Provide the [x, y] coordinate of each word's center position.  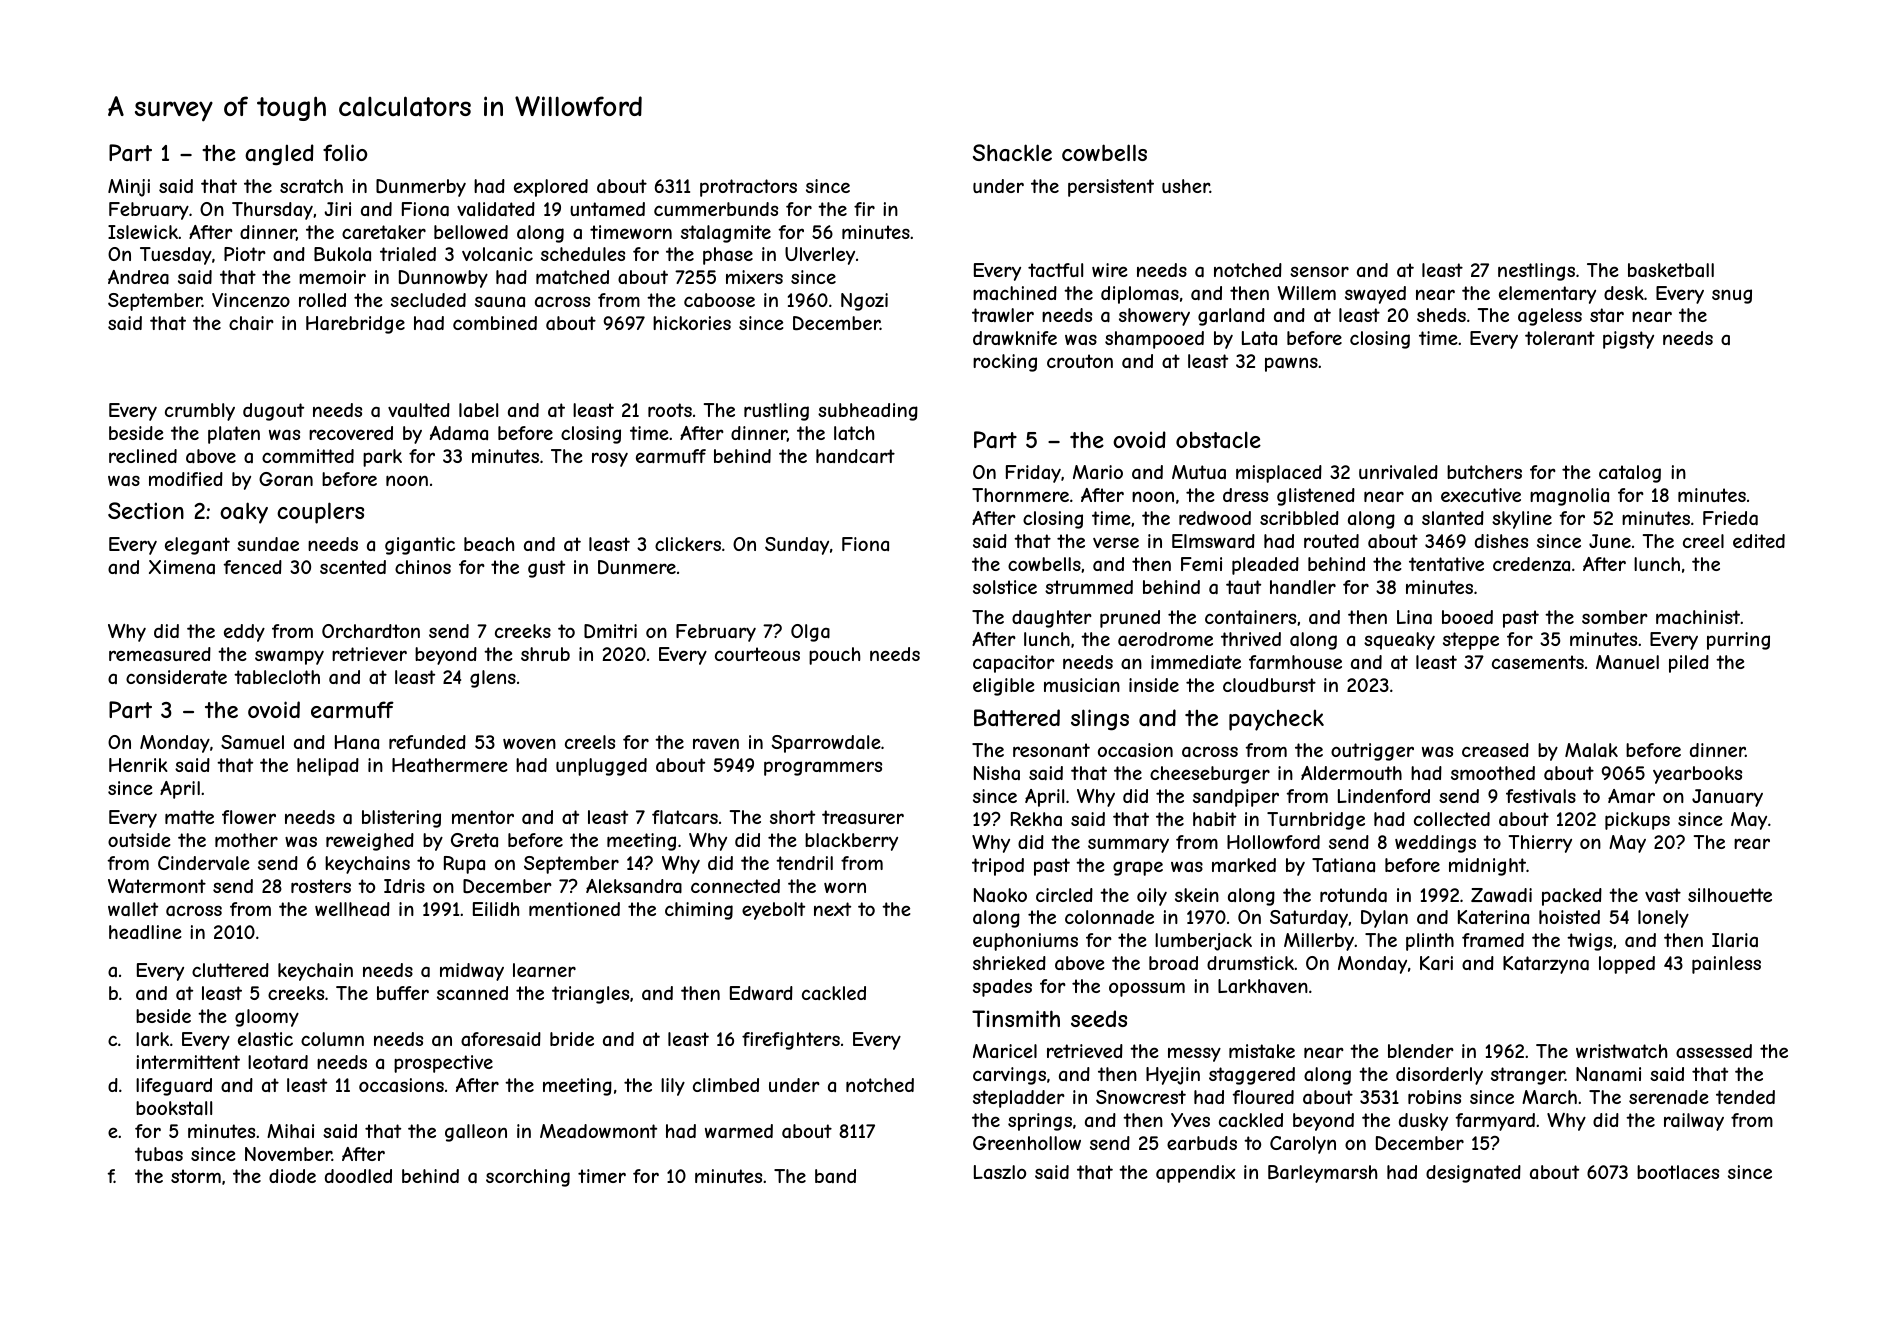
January [1727, 798]
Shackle [1012, 153]
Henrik [138, 765]
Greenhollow [1027, 1143]
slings [1100, 720]
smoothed [1493, 773]
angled [279, 154]
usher [1186, 186]
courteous [757, 654]
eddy [244, 633]
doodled [358, 1176]
